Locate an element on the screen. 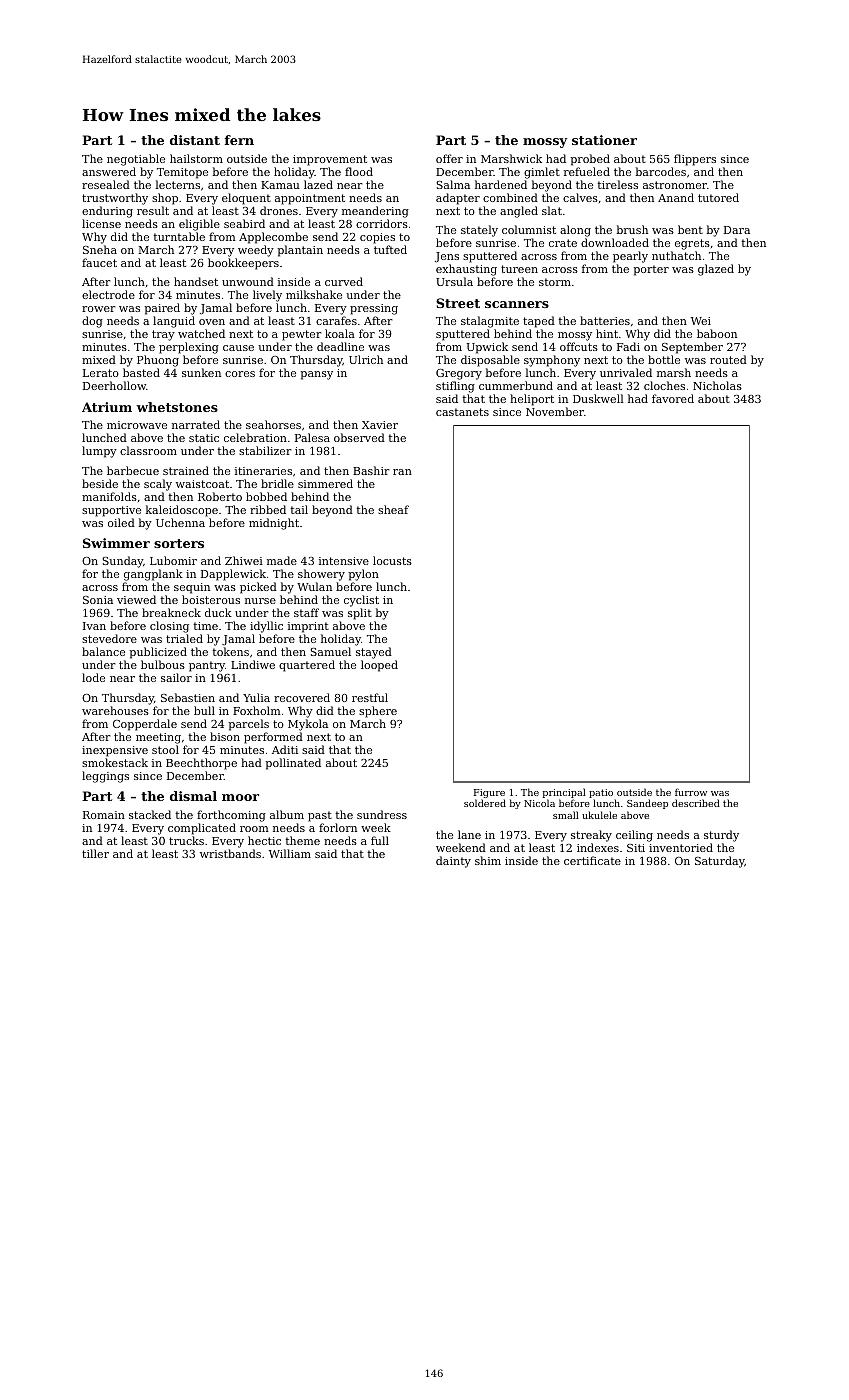 This screenshot has width=849, height=1400. angled is located at coordinates (519, 212).
